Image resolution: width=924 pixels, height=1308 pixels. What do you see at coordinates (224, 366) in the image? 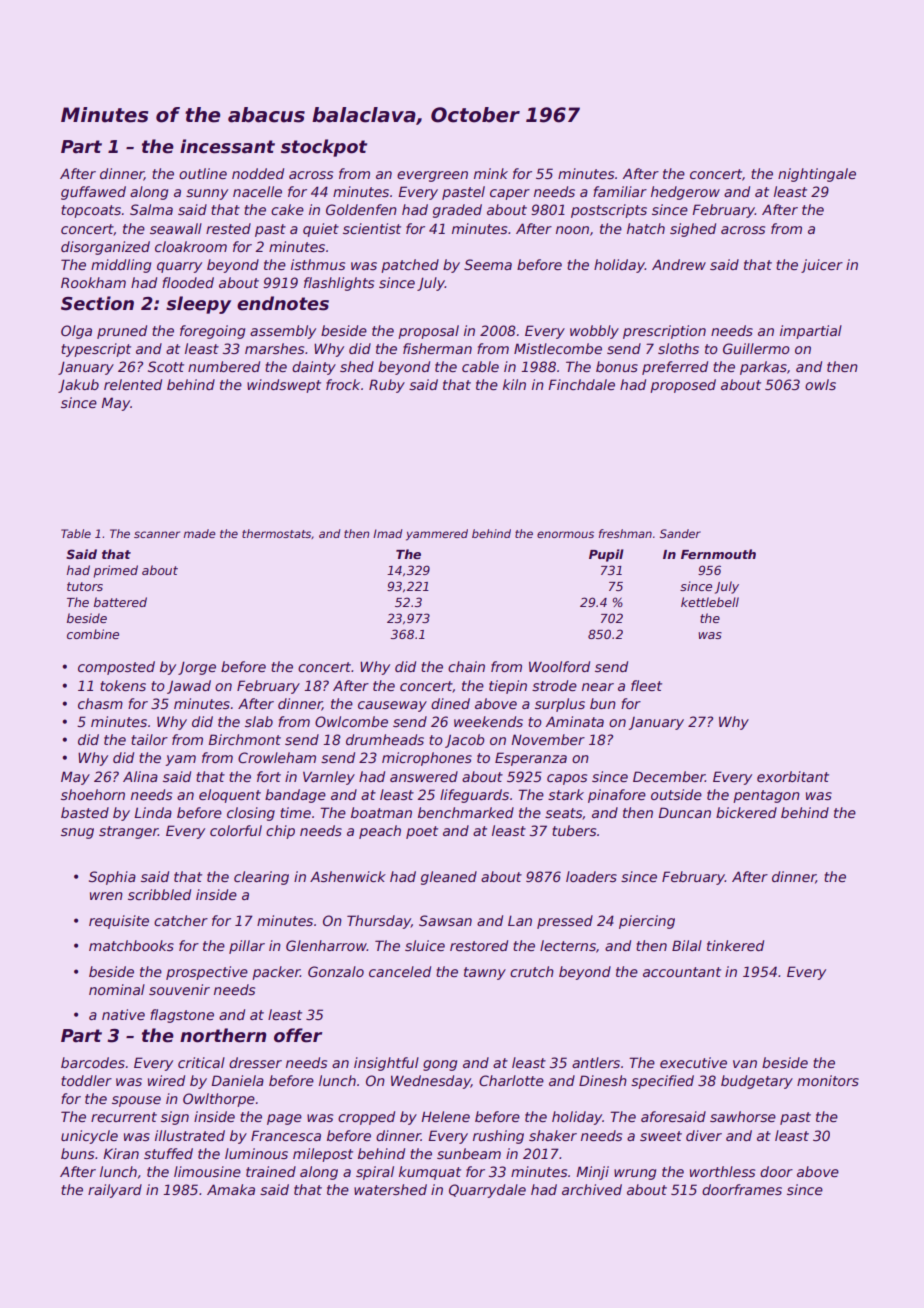
I see `numbered` at bounding box center [224, 366].
